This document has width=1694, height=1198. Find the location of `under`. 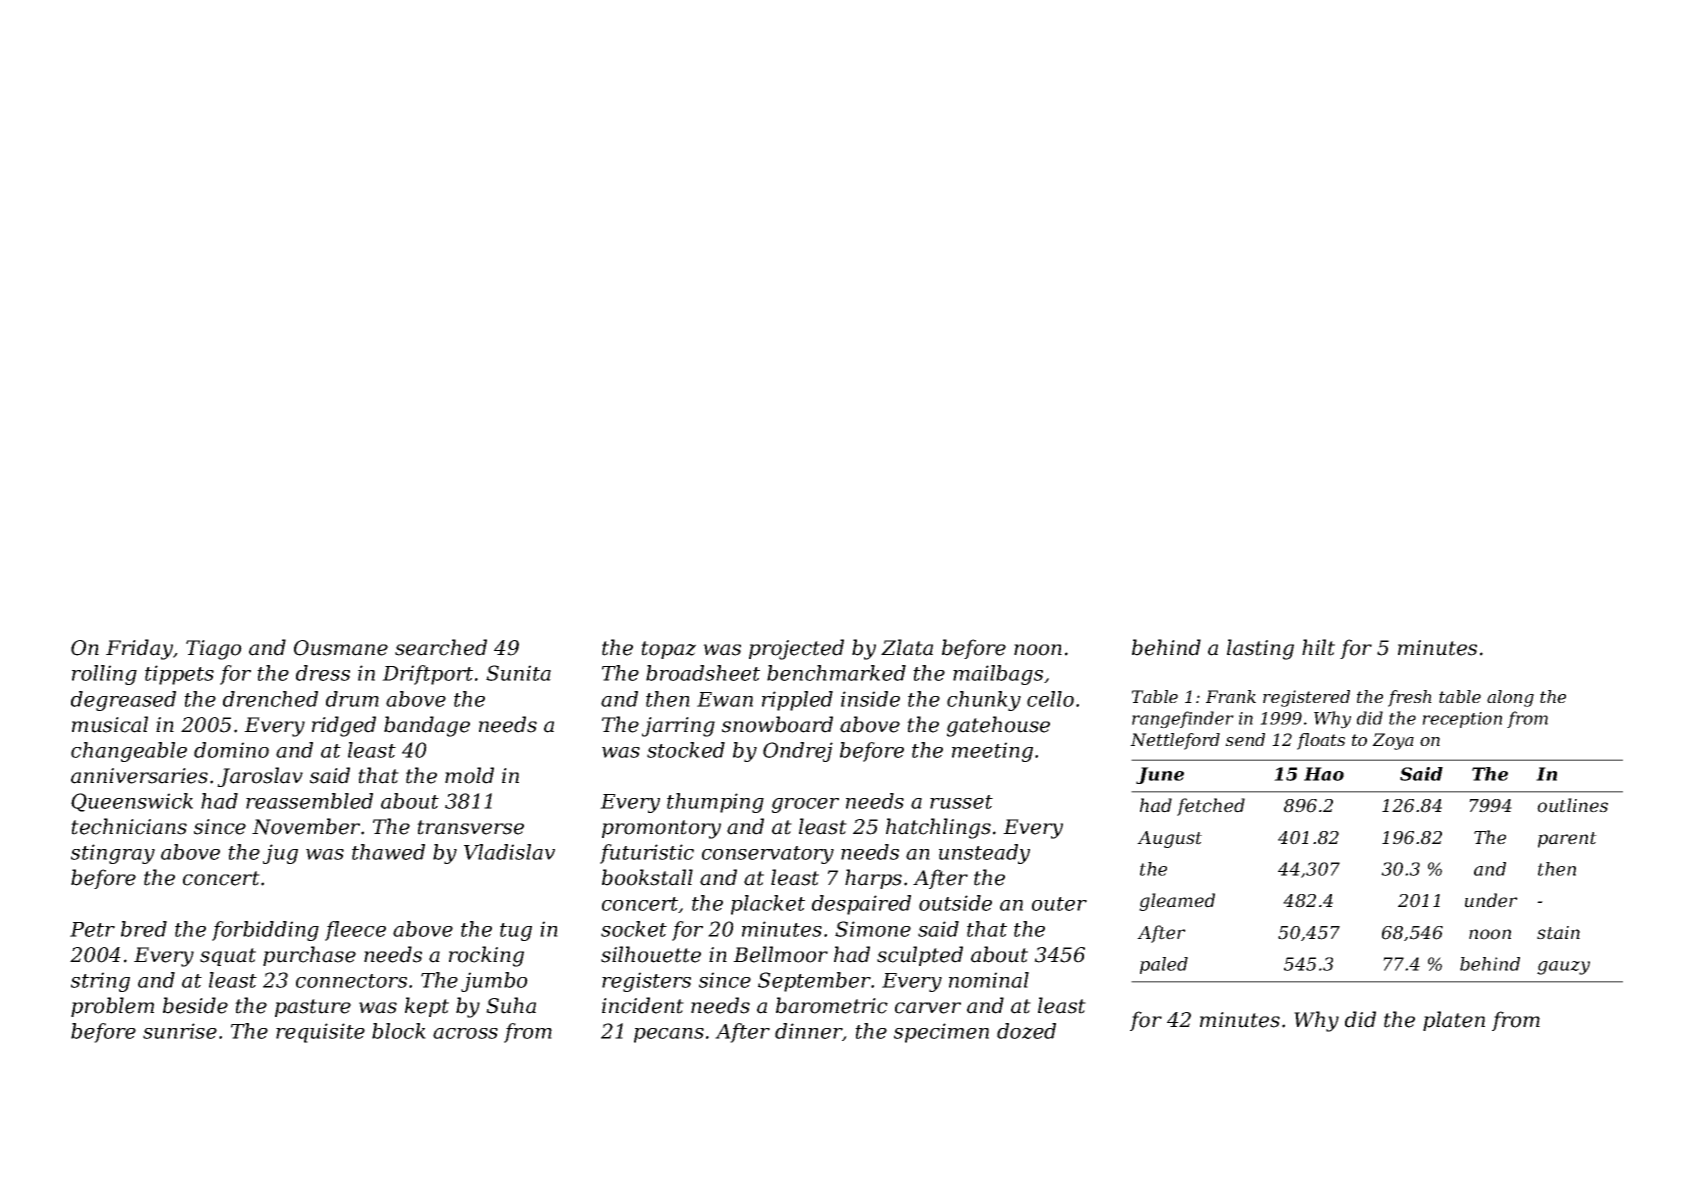

under is located at coordinates (1491, 900).
